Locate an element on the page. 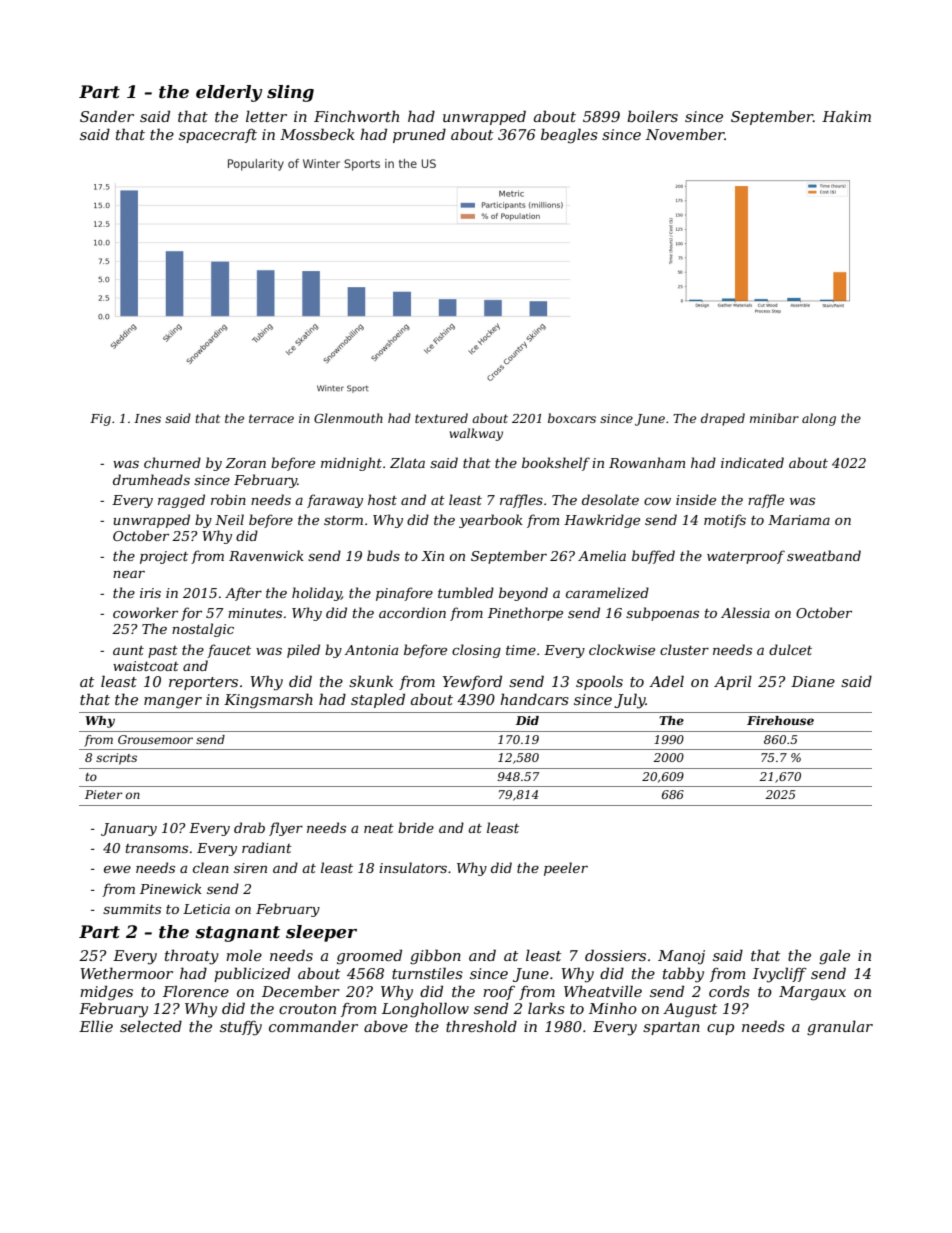 The image size is (952, 1233). pruned is located at coordinates (419, 135).
